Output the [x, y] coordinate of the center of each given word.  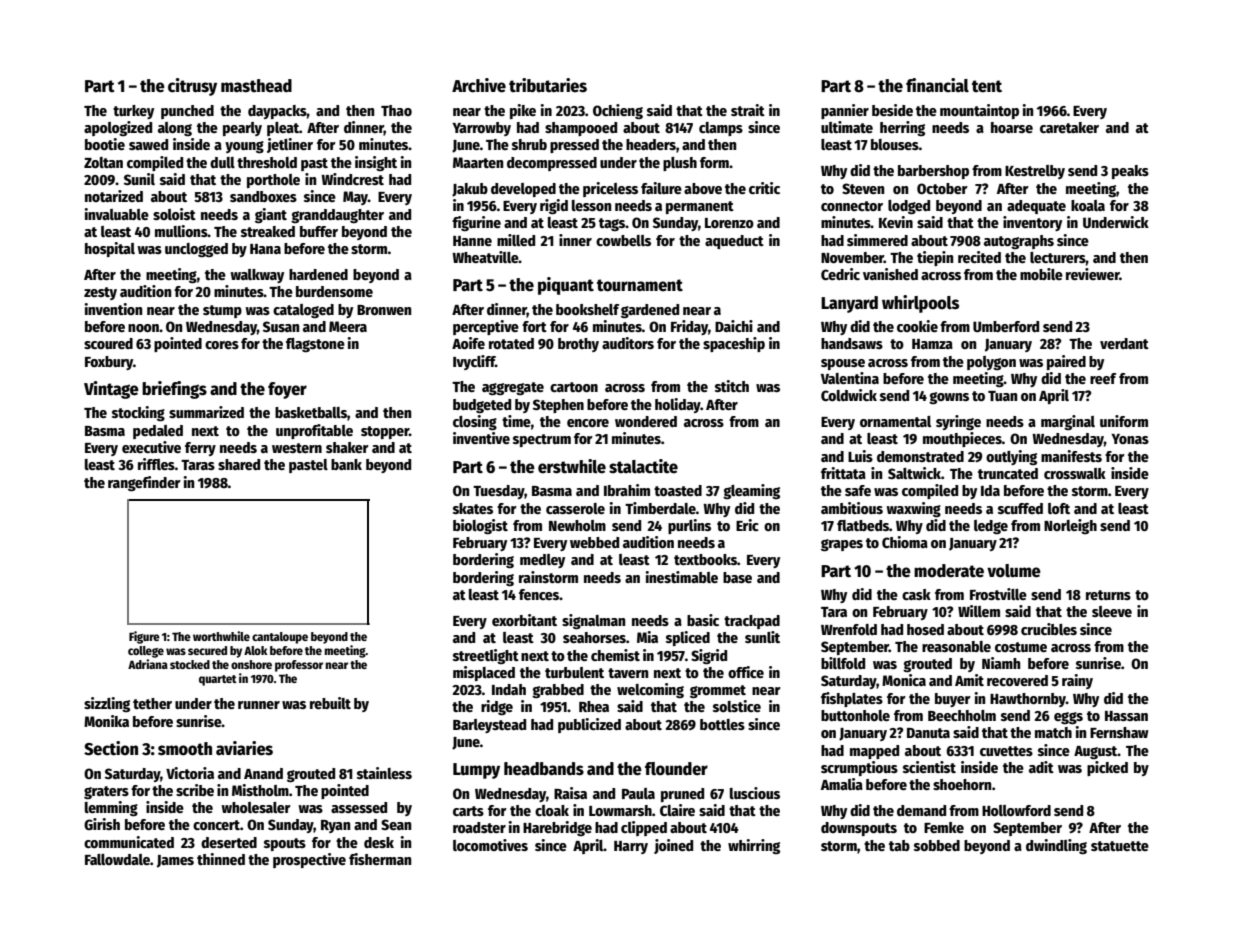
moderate [949, 571]
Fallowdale [117, 859]
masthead [256, 86]
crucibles [1049, 629]
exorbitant [524, 620]
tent [987, 86]
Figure [144, 637]
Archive [479, 85]
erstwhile [572, 466]
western [297, 448]
